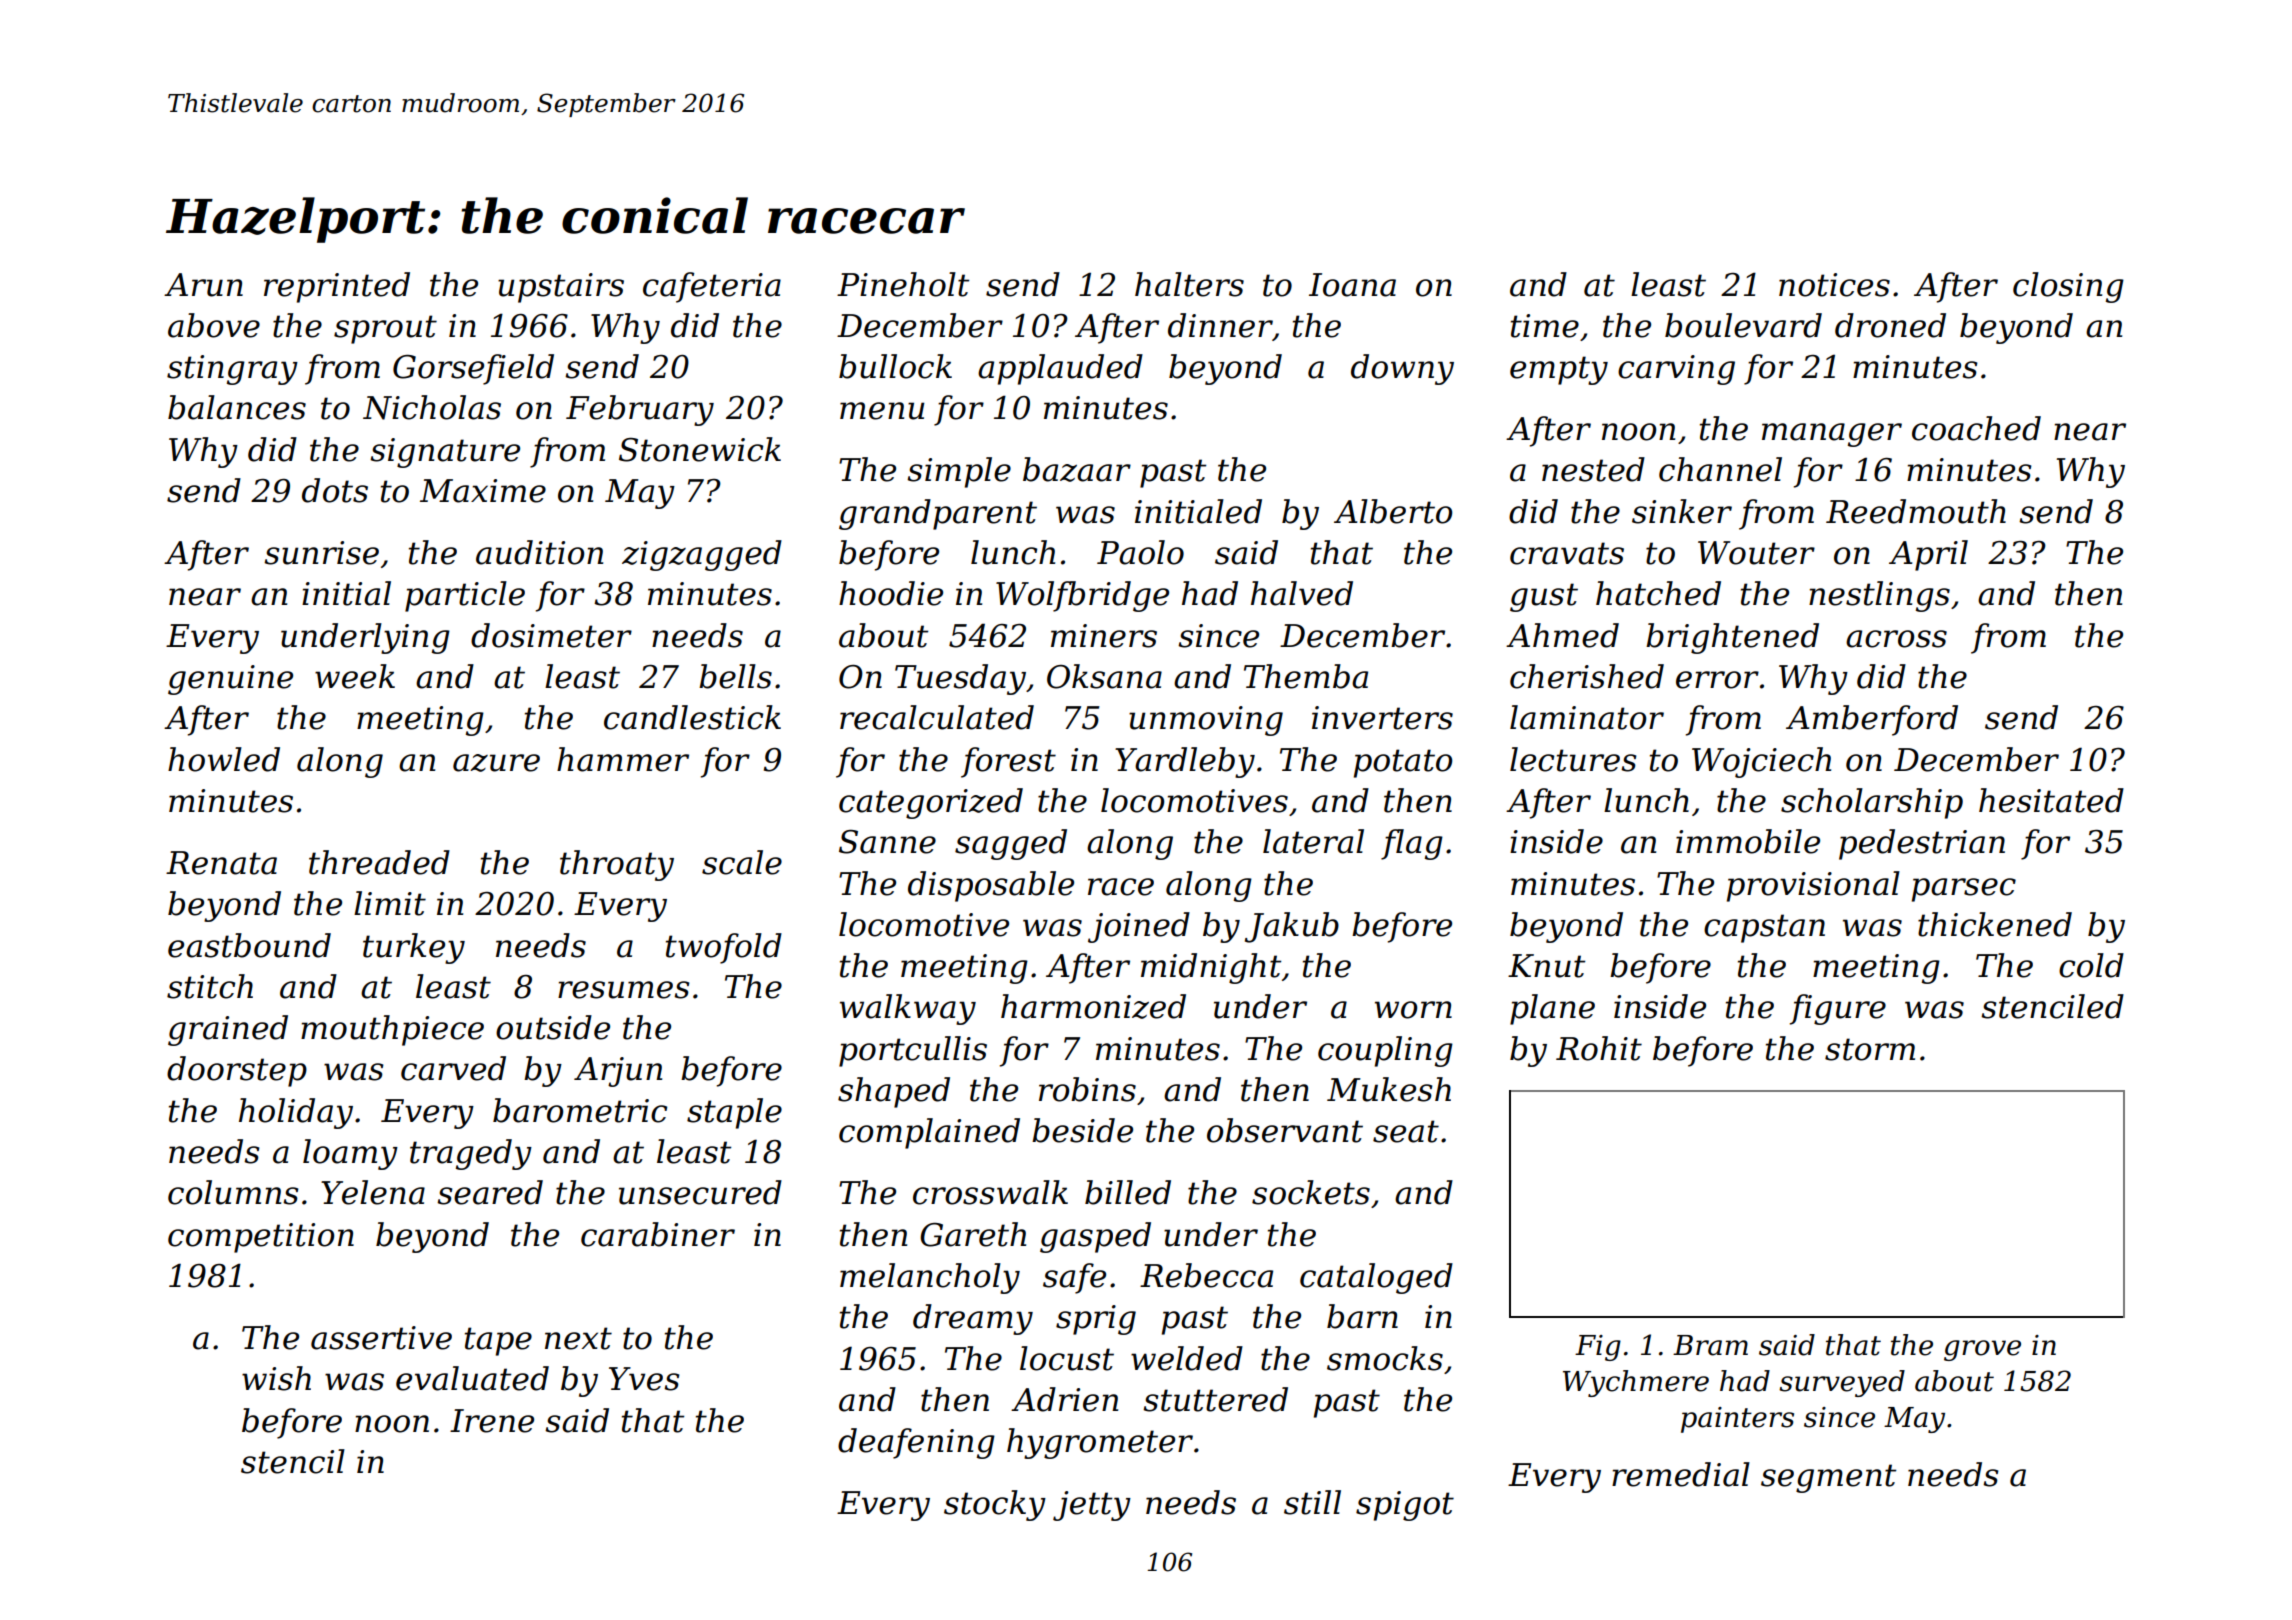  I want to click on stocky, so click(995, 1505).
